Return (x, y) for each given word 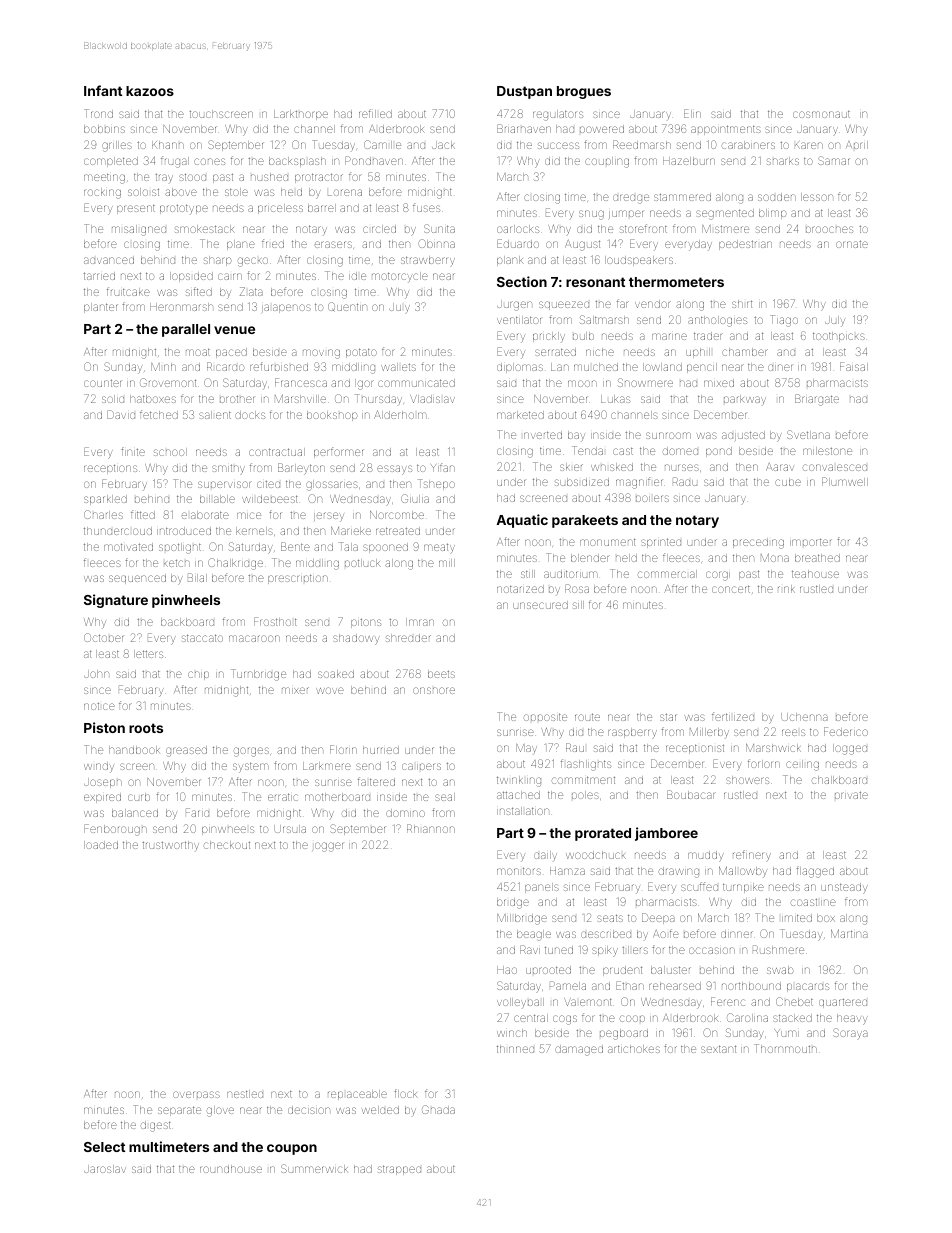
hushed (269, 177)
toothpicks (839, 337)
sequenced (137, 579)
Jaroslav (105, 1169)
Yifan (443, 467)
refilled (375, 113)
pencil (702, 368)
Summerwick (314, 1168)
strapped (399, 1170)
